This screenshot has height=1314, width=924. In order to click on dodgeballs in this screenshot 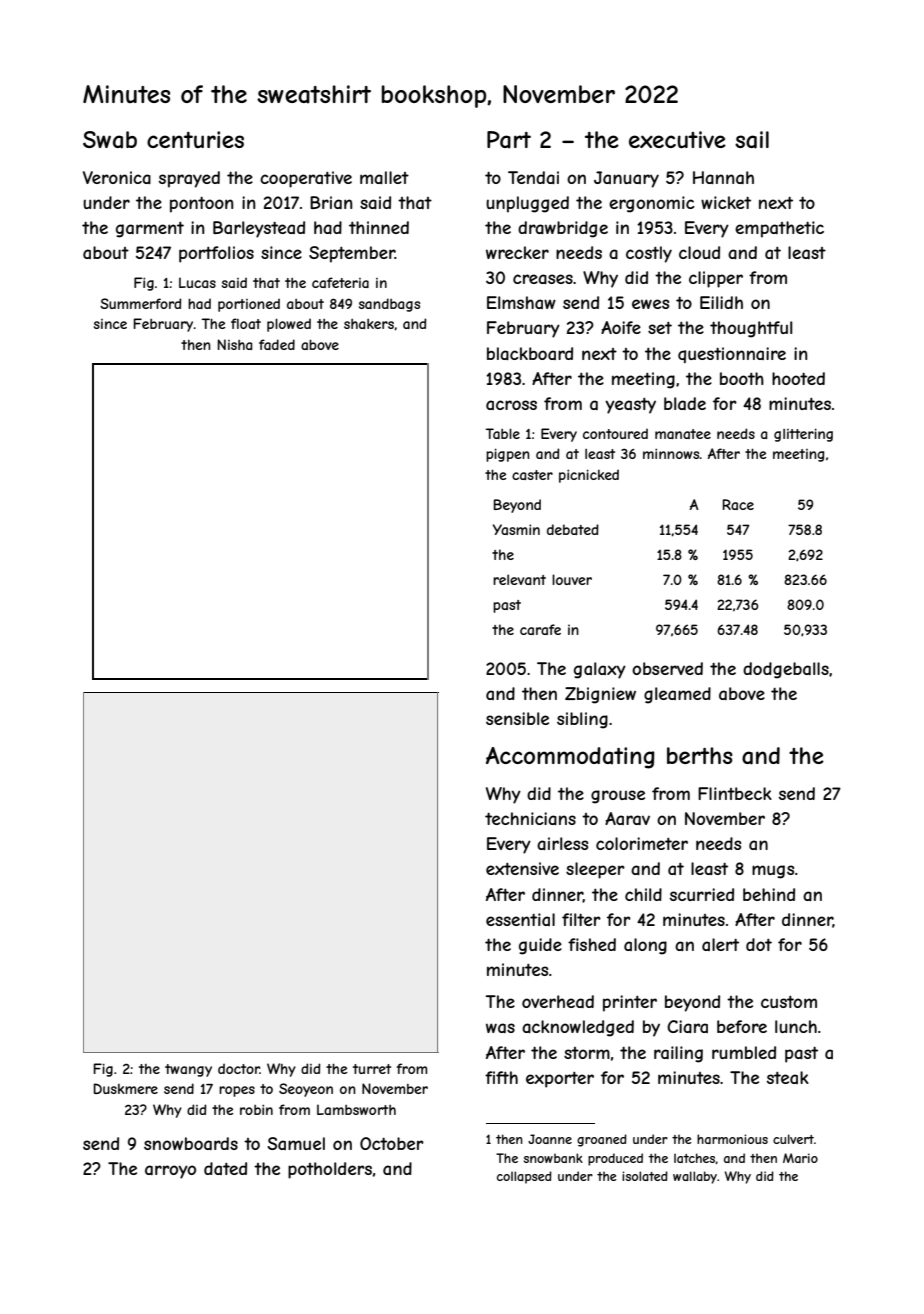, I will do `click(786, 670)`.
